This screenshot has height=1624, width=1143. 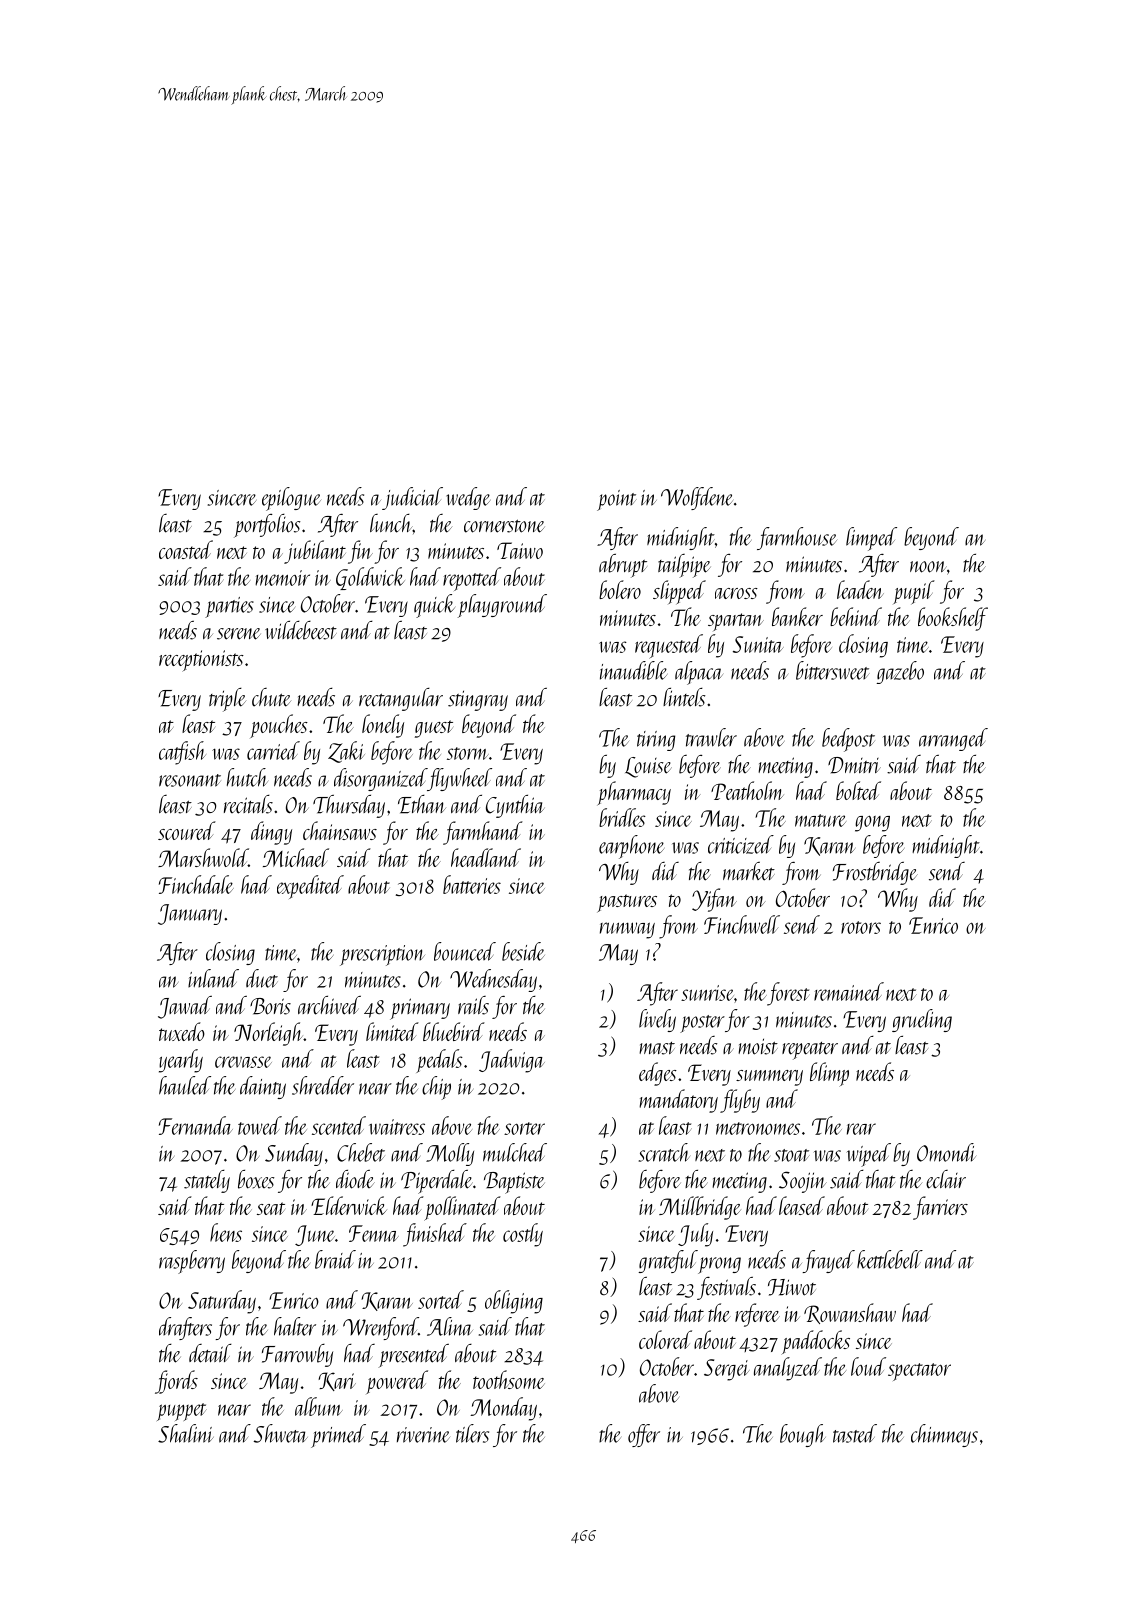 I want to click on Taiwo, so click(x=520, y=550).
